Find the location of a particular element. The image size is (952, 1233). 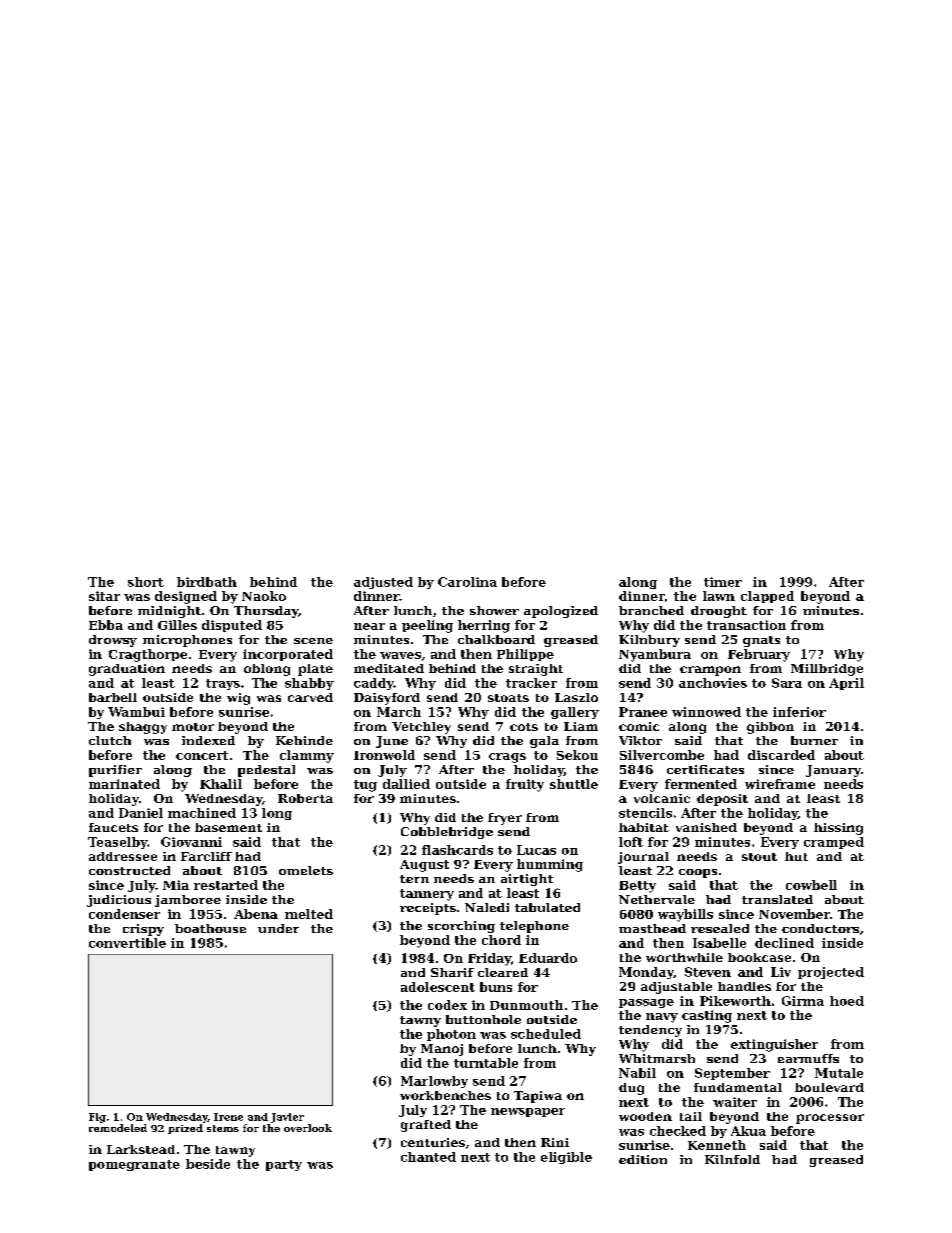

Silvercombe is located at coordinates (662, 755).
